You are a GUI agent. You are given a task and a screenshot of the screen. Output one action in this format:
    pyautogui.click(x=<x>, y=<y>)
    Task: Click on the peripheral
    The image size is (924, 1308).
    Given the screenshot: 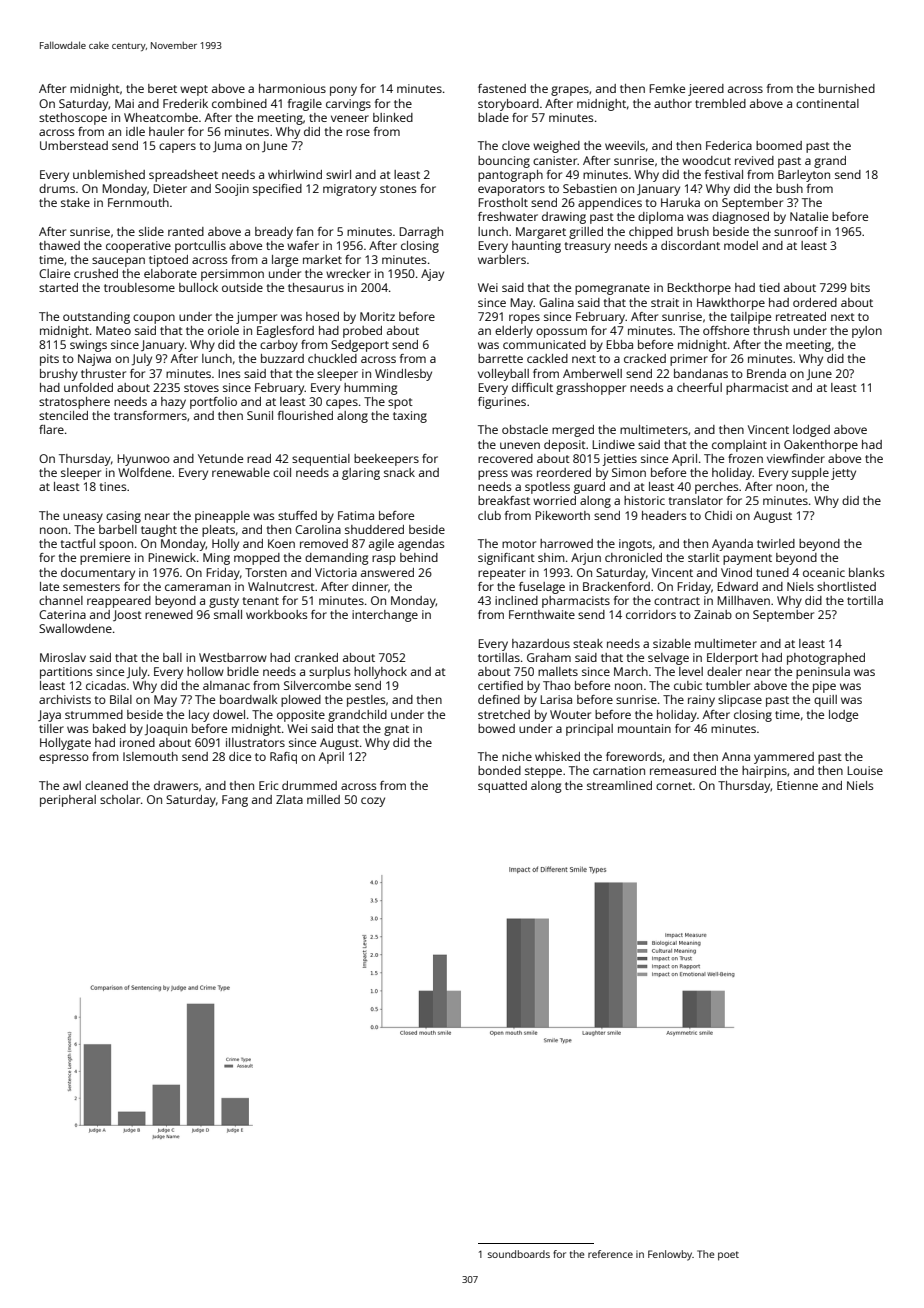 What is the action you would take?
    pyautogui.click(x=68, y=801)
